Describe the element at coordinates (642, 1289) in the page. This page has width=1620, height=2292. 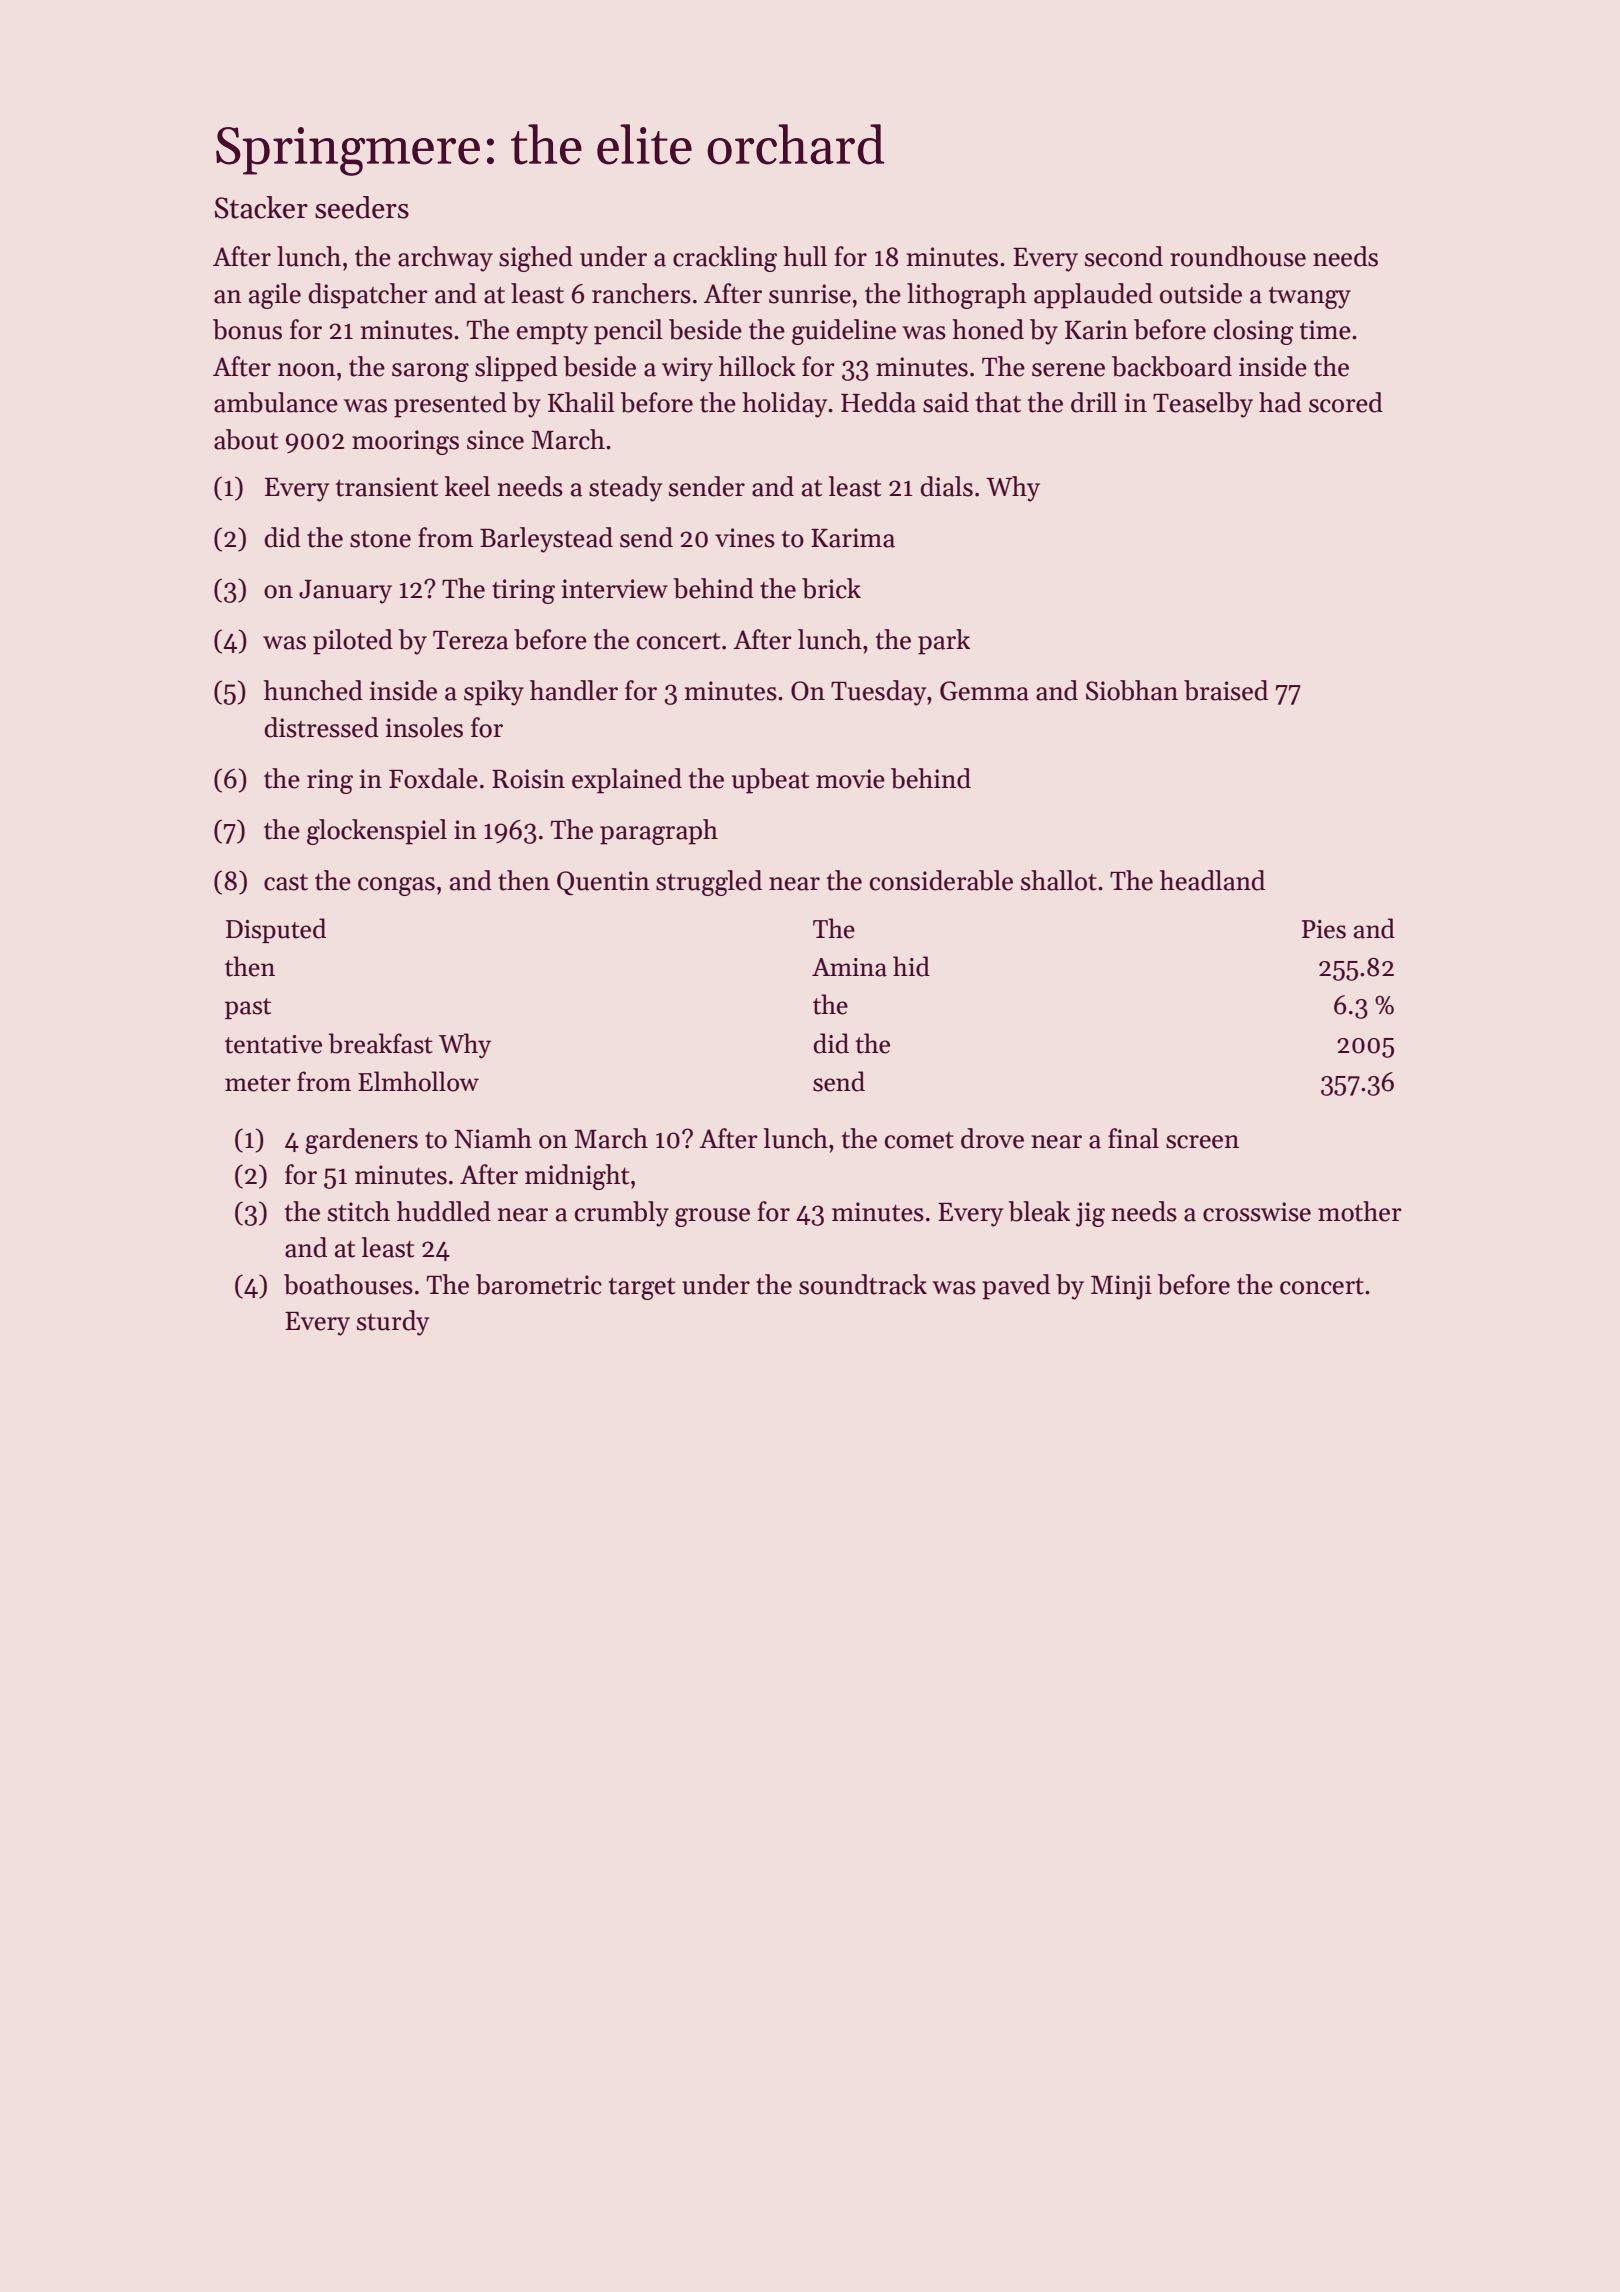
I see `target` at that location.
